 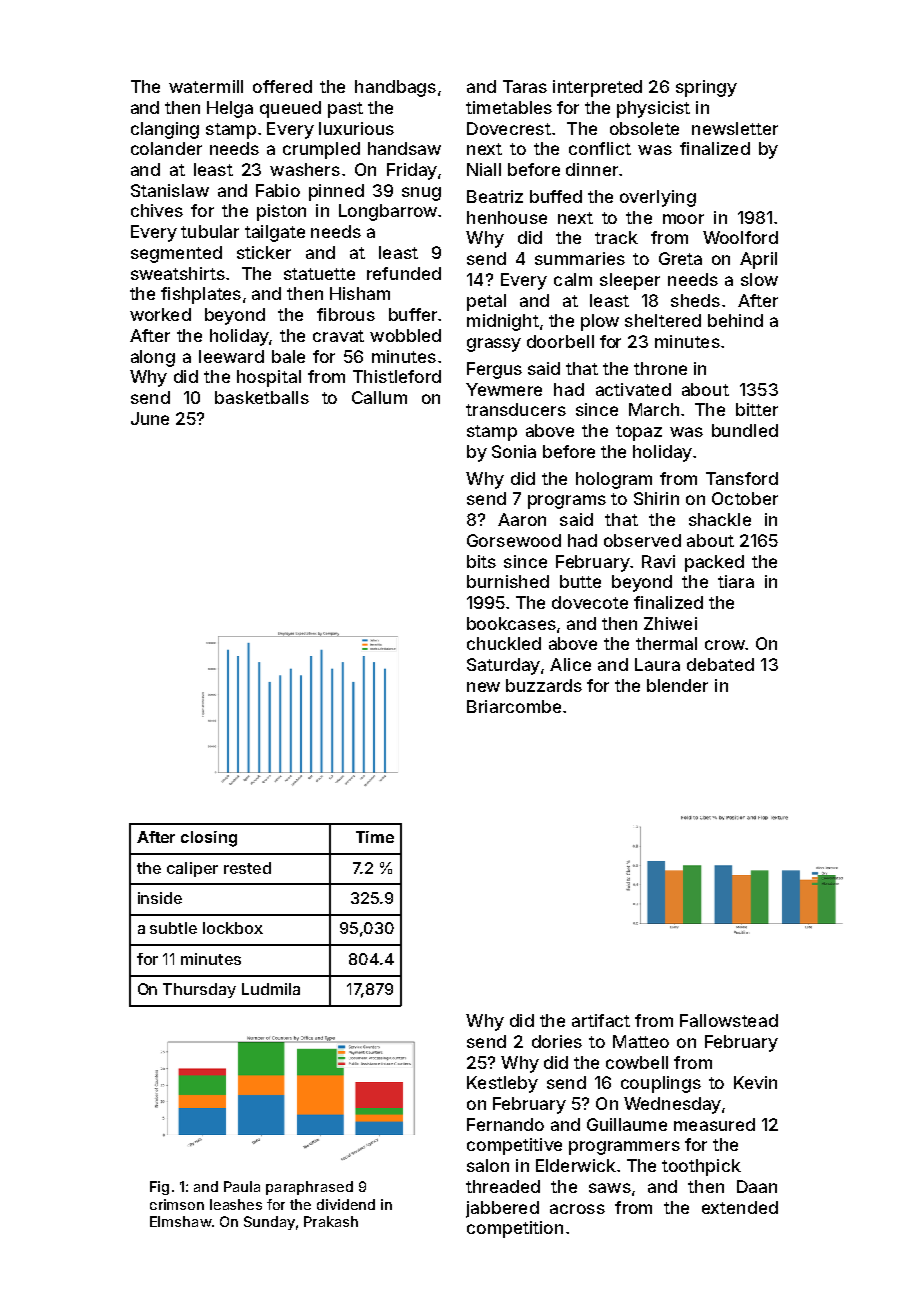 I want to click on interpreted, so click(x=597, y=88).
